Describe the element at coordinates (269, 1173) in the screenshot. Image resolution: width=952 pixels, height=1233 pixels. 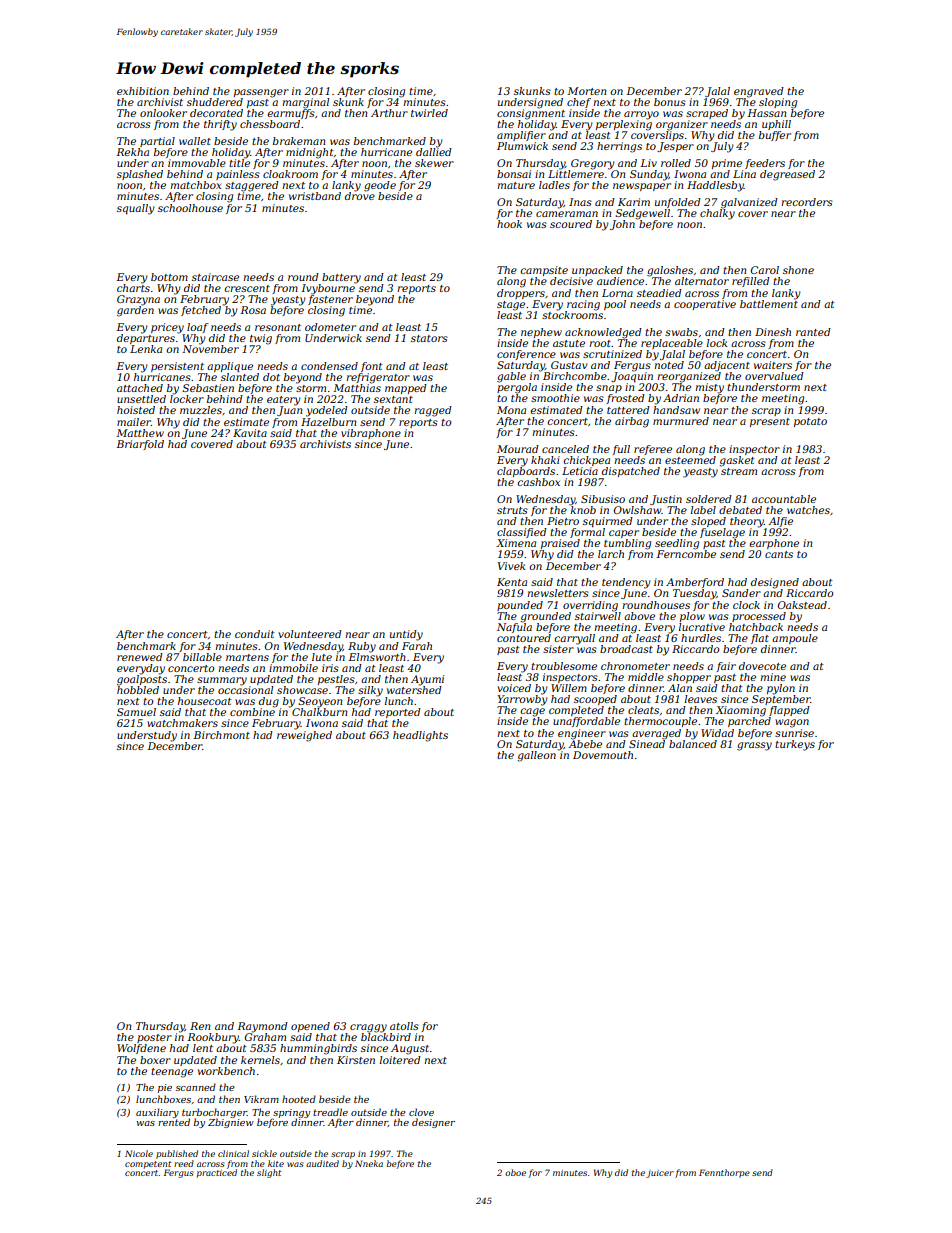
I see `slight` at that location.
